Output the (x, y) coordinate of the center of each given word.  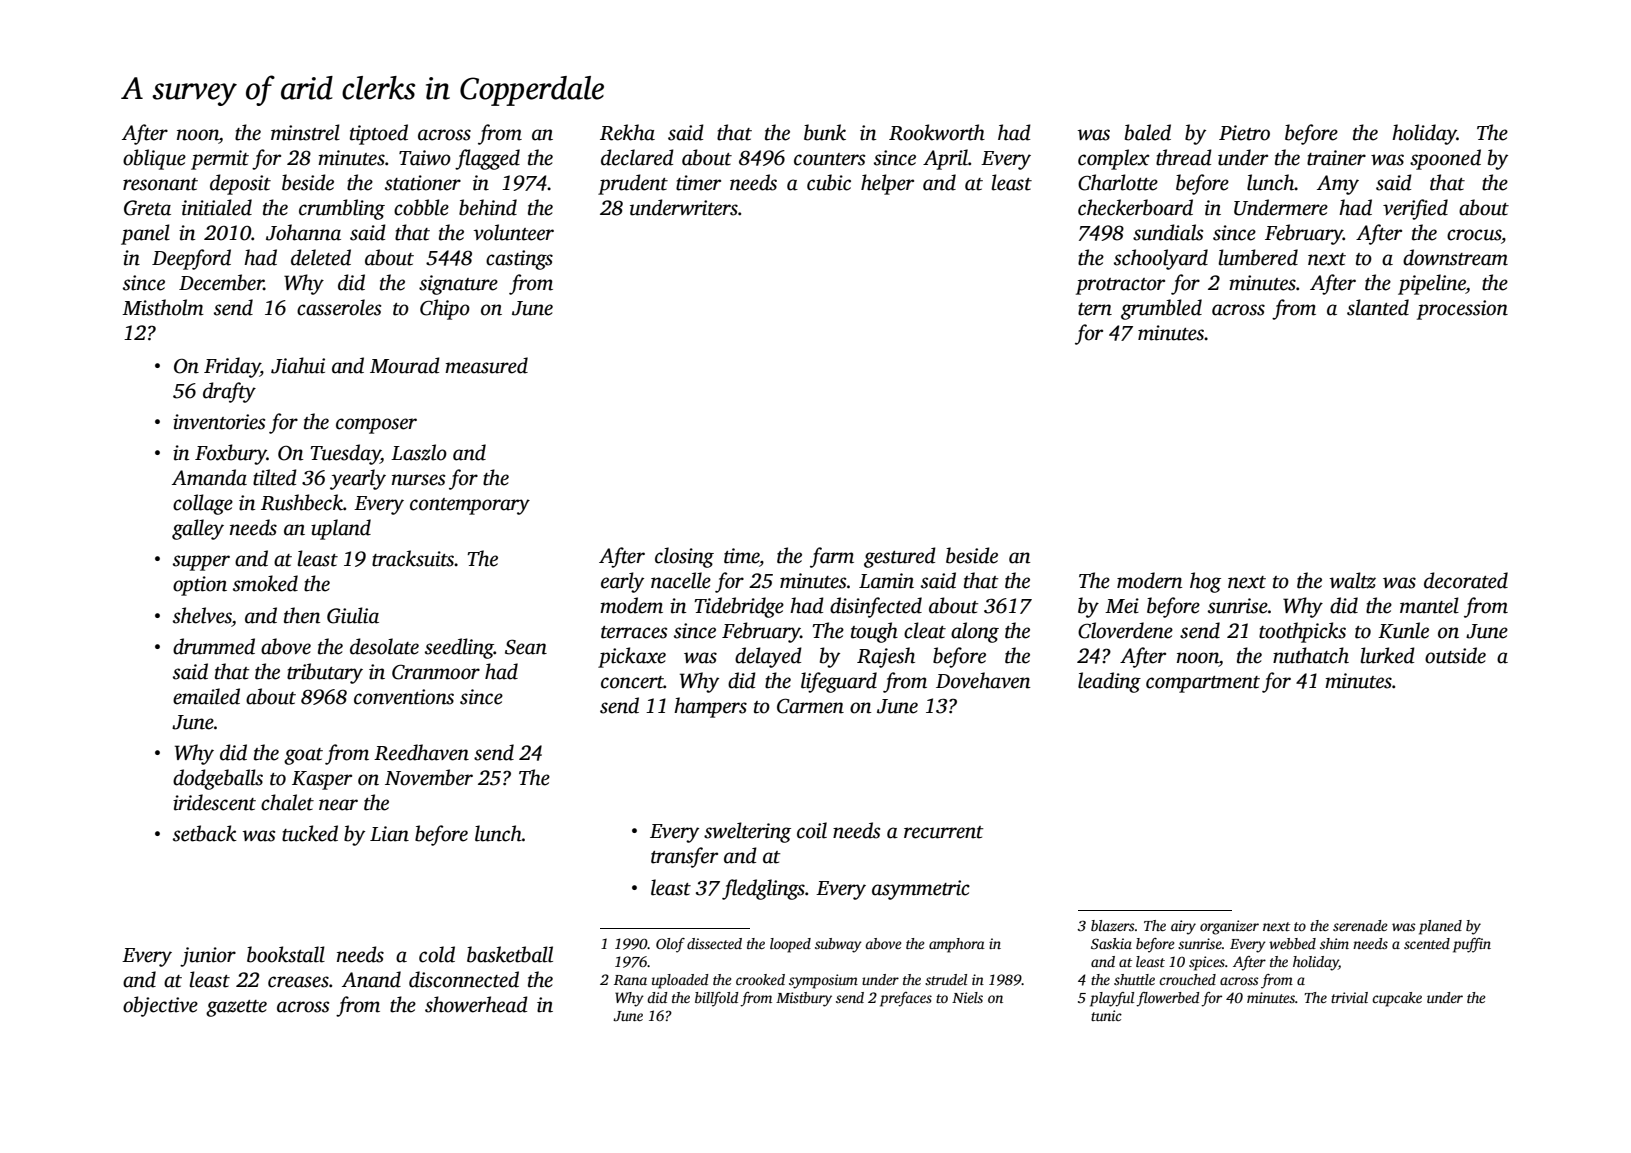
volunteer (513, 232)
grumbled (1161, 309)
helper (887, 184)
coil (812, 830)
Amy (1338, 185)
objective (160, 1006)
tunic (1106, 1015)
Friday (232, 367)
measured (486, 365)
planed (1440, 927)
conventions (404, 697)
